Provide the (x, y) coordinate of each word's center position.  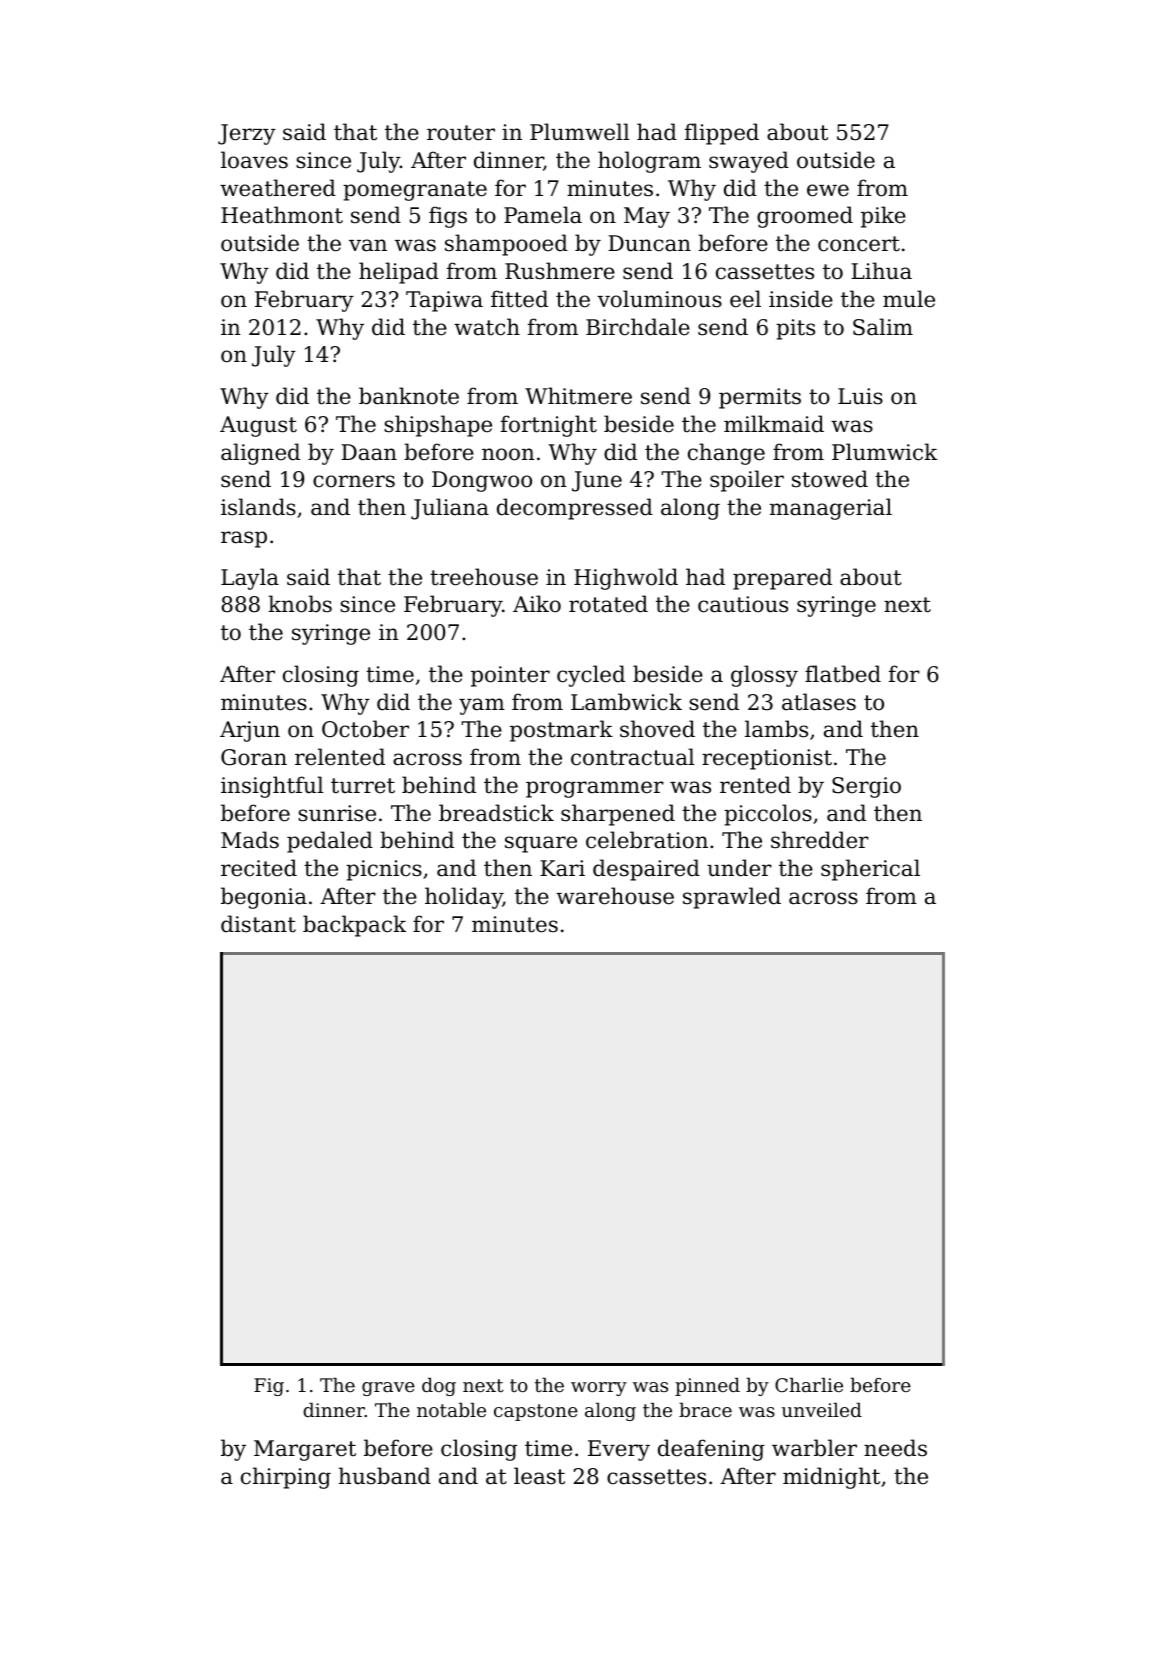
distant (258, 924)
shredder (820, 840)
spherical (870, 870)
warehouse (615, 896)
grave (388, 1389)
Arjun (250, 731)
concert (859, 244)
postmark (561, 731)
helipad (399, 273)
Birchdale (638, 327)
